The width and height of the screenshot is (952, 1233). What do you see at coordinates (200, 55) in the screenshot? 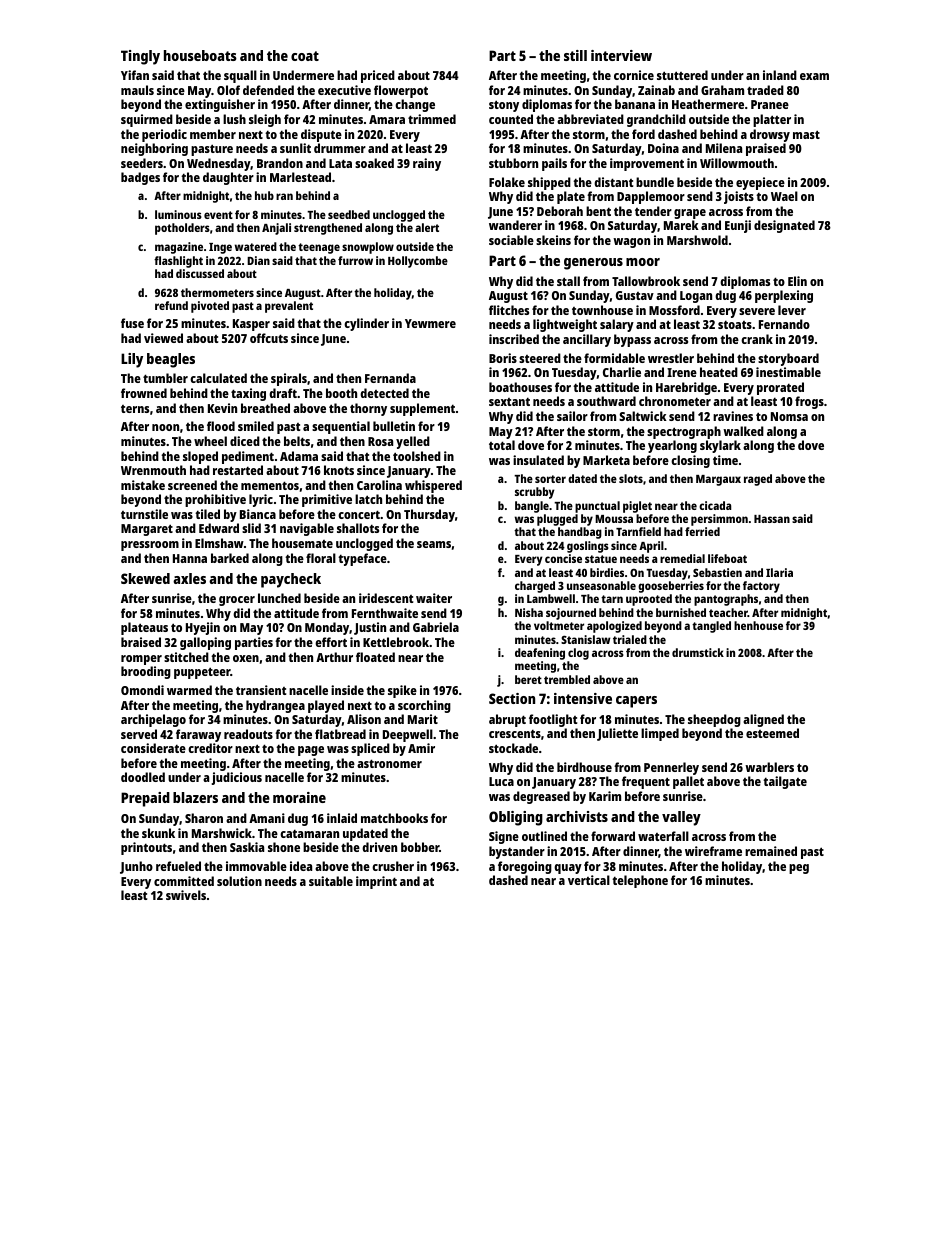
I see `houseboats` at bounding box center [200, 55].
